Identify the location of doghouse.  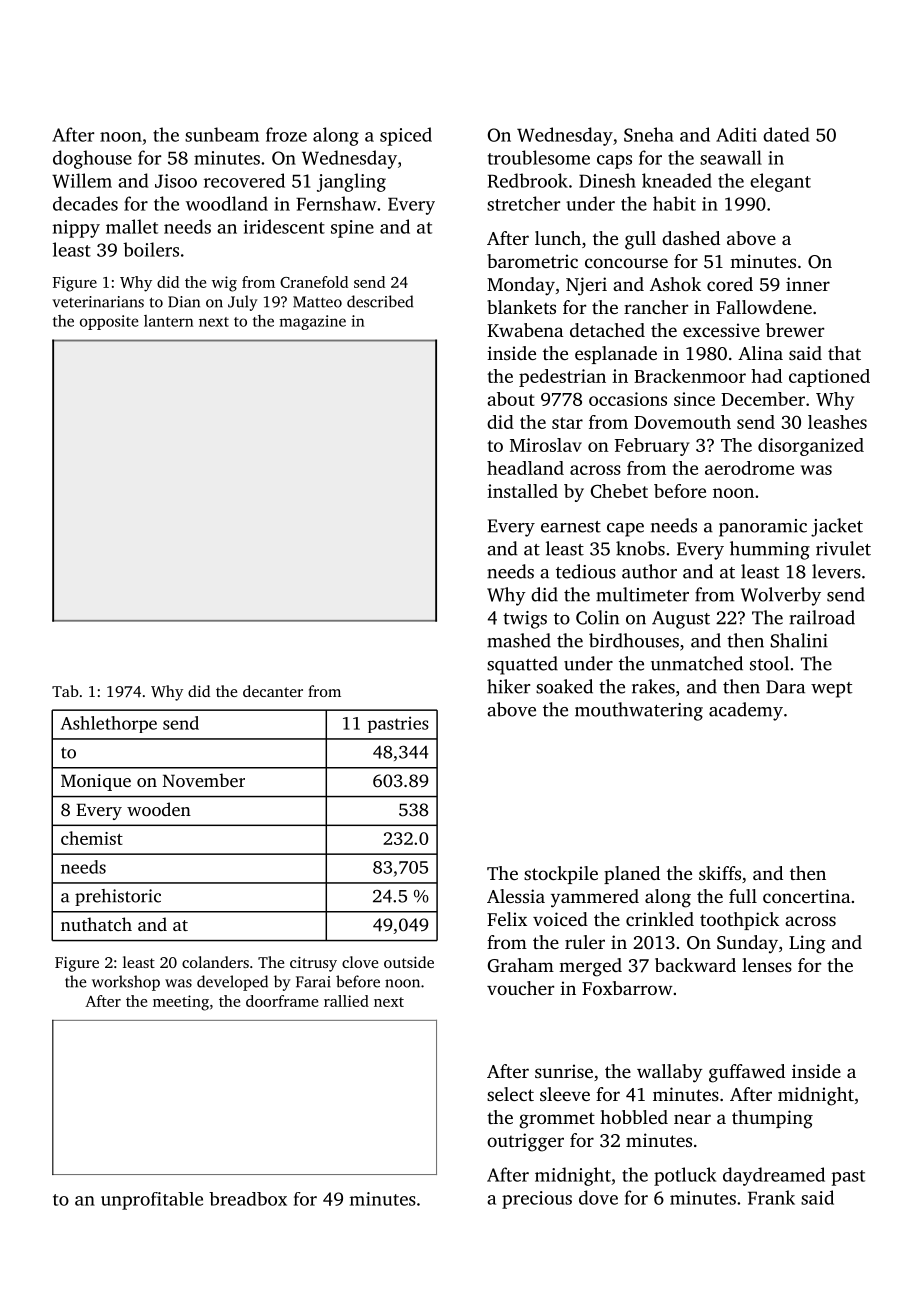
(92, 159).
